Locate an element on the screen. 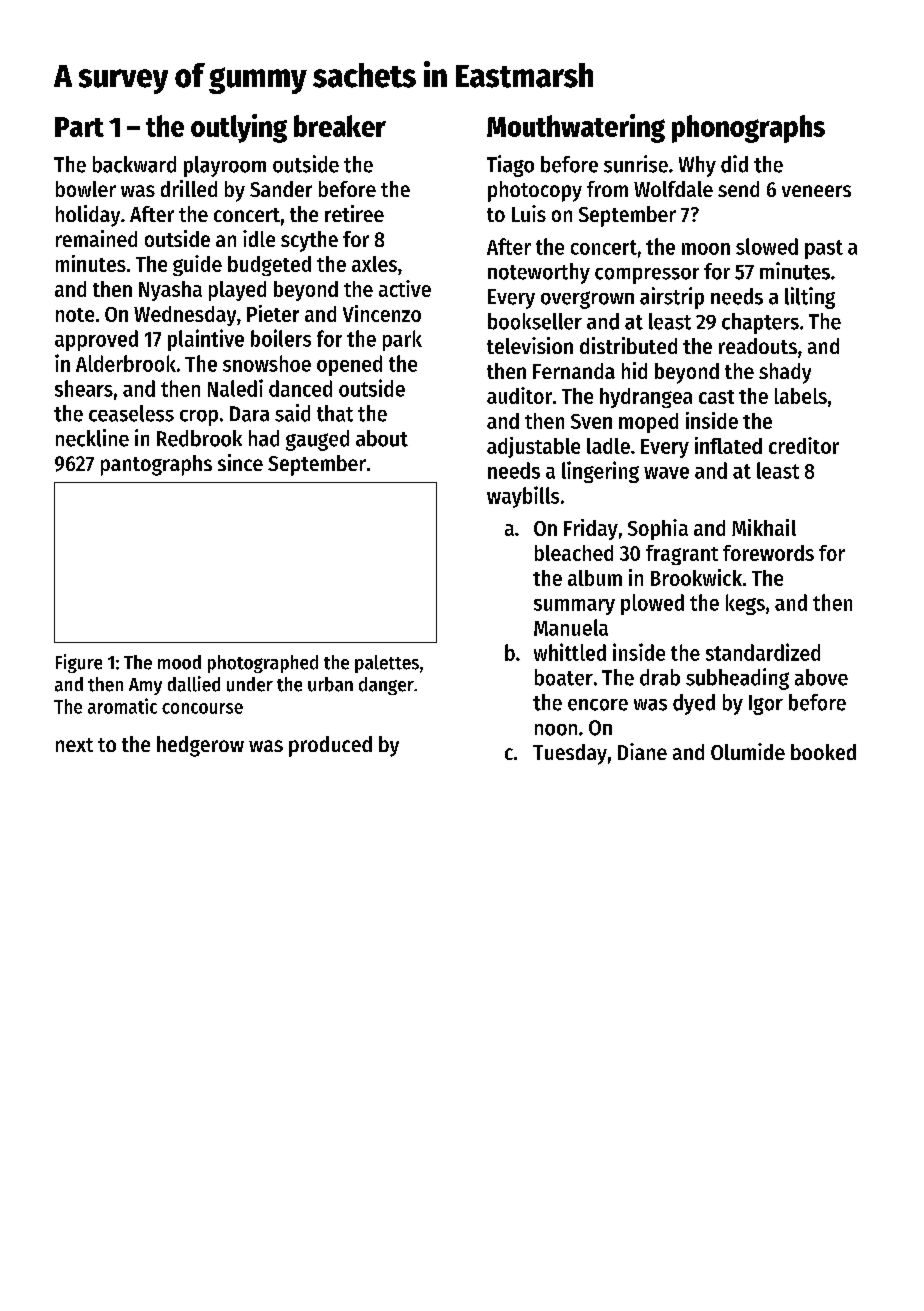 The height and width of the screenshot is (1311, 924). retiree is located at coordinates (354, 213).
